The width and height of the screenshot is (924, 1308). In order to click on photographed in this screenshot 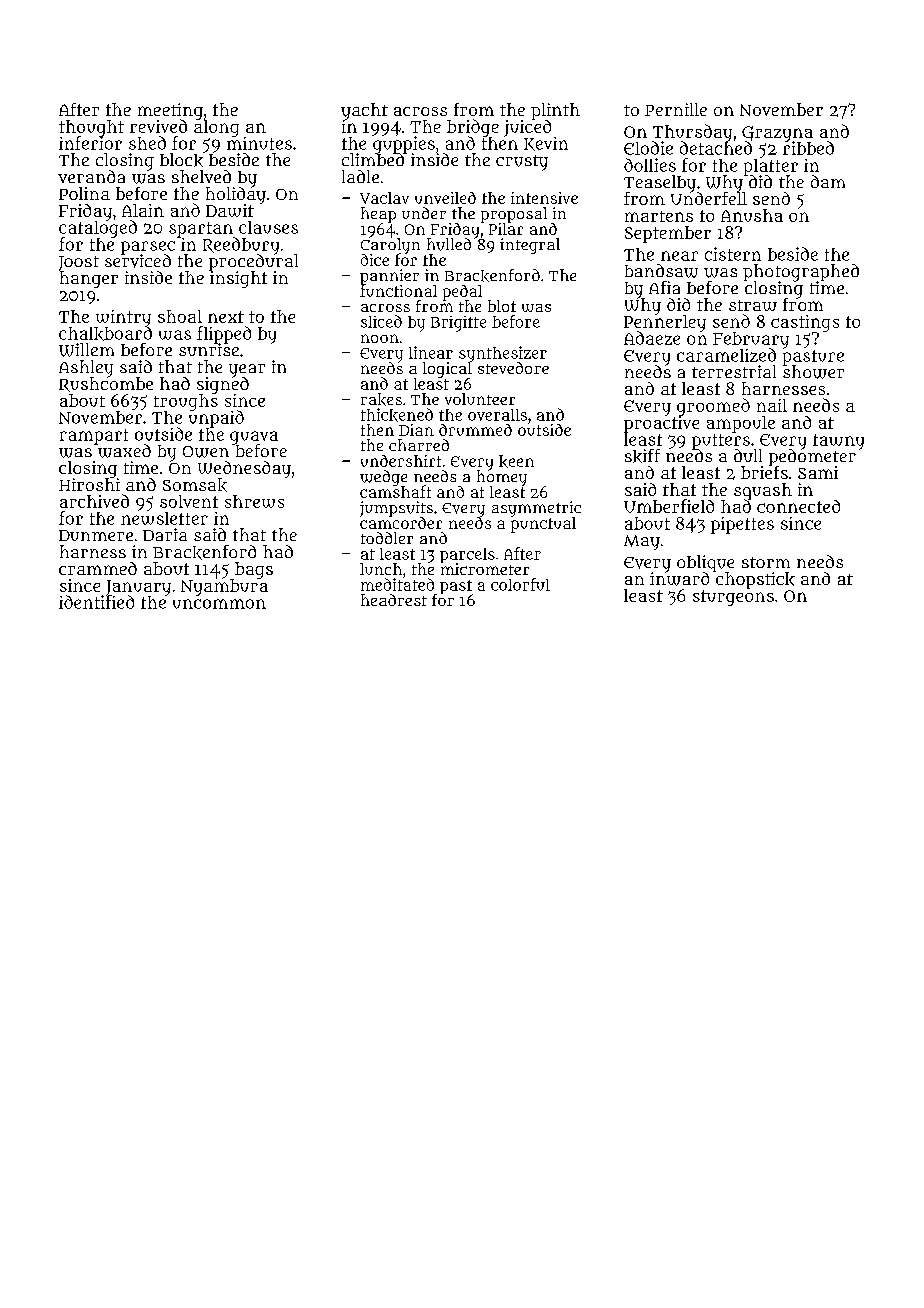, I will do `click(801, 272)`.
